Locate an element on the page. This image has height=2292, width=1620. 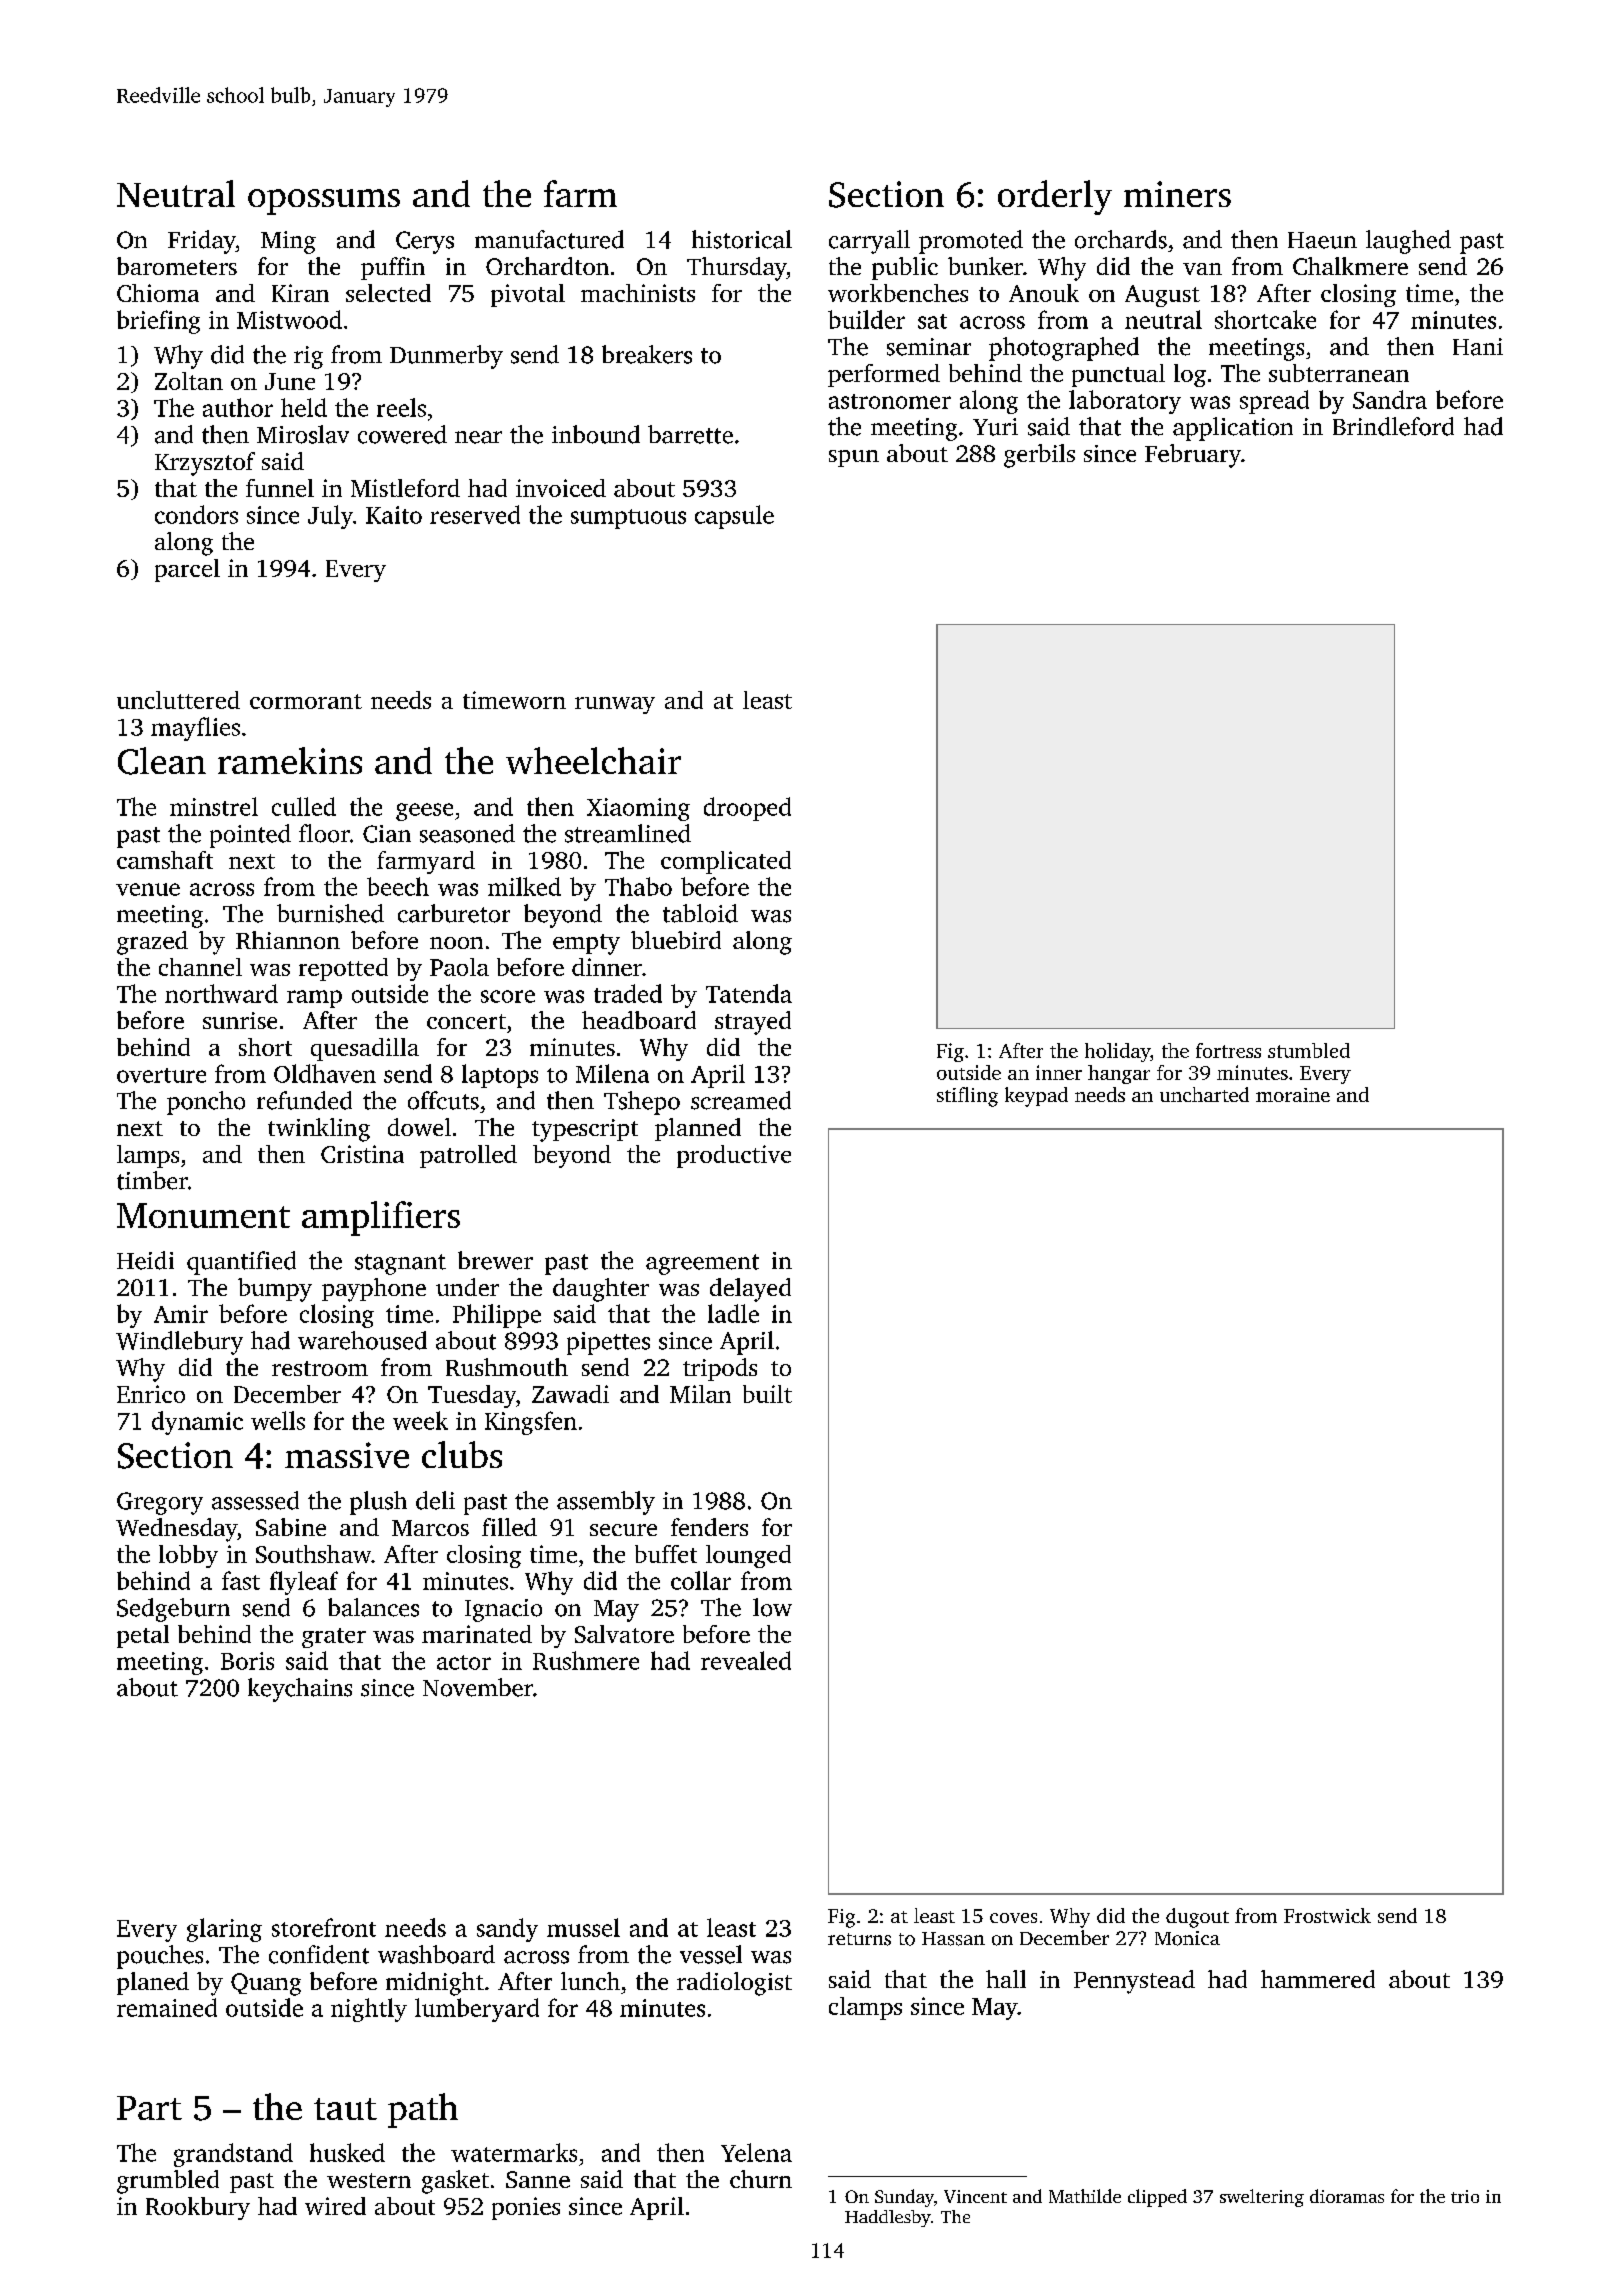
assessed is located at coordinates (255, 1500).
